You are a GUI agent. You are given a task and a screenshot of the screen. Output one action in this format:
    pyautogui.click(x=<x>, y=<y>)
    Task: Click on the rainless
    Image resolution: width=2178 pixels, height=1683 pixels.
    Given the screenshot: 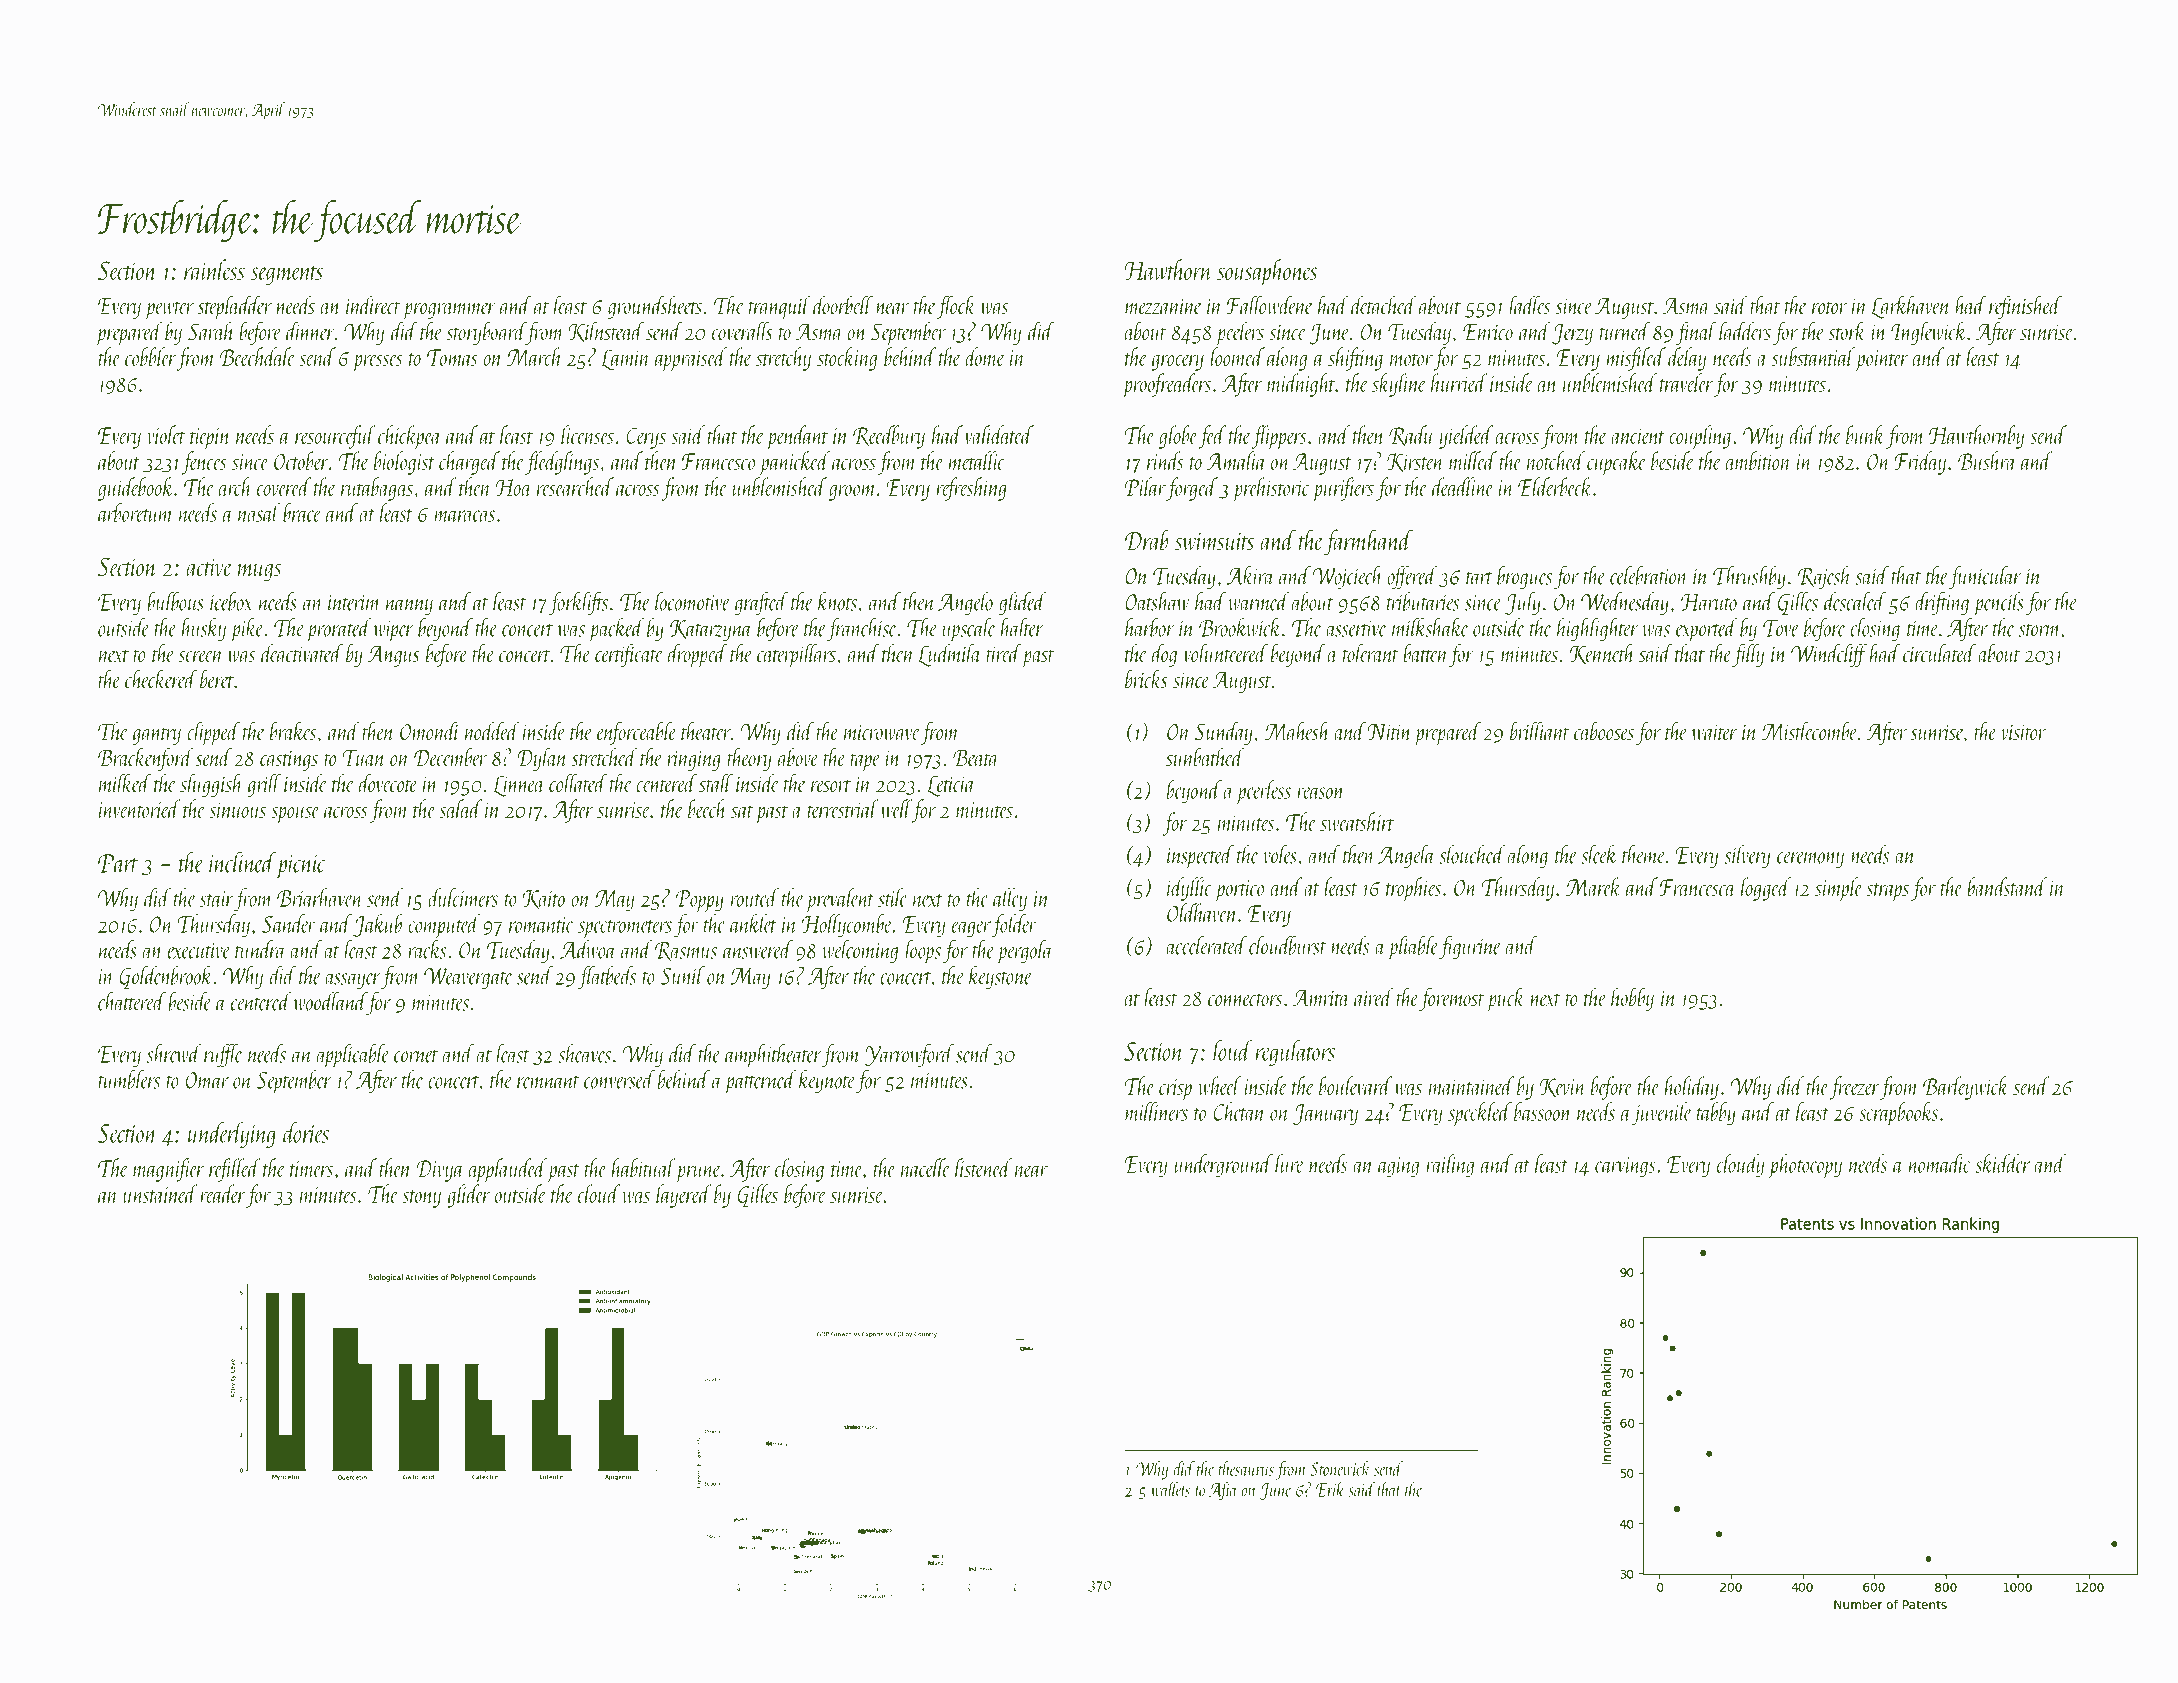 What is the action you would take?
    pyautogui.click(x=214, y=269)
